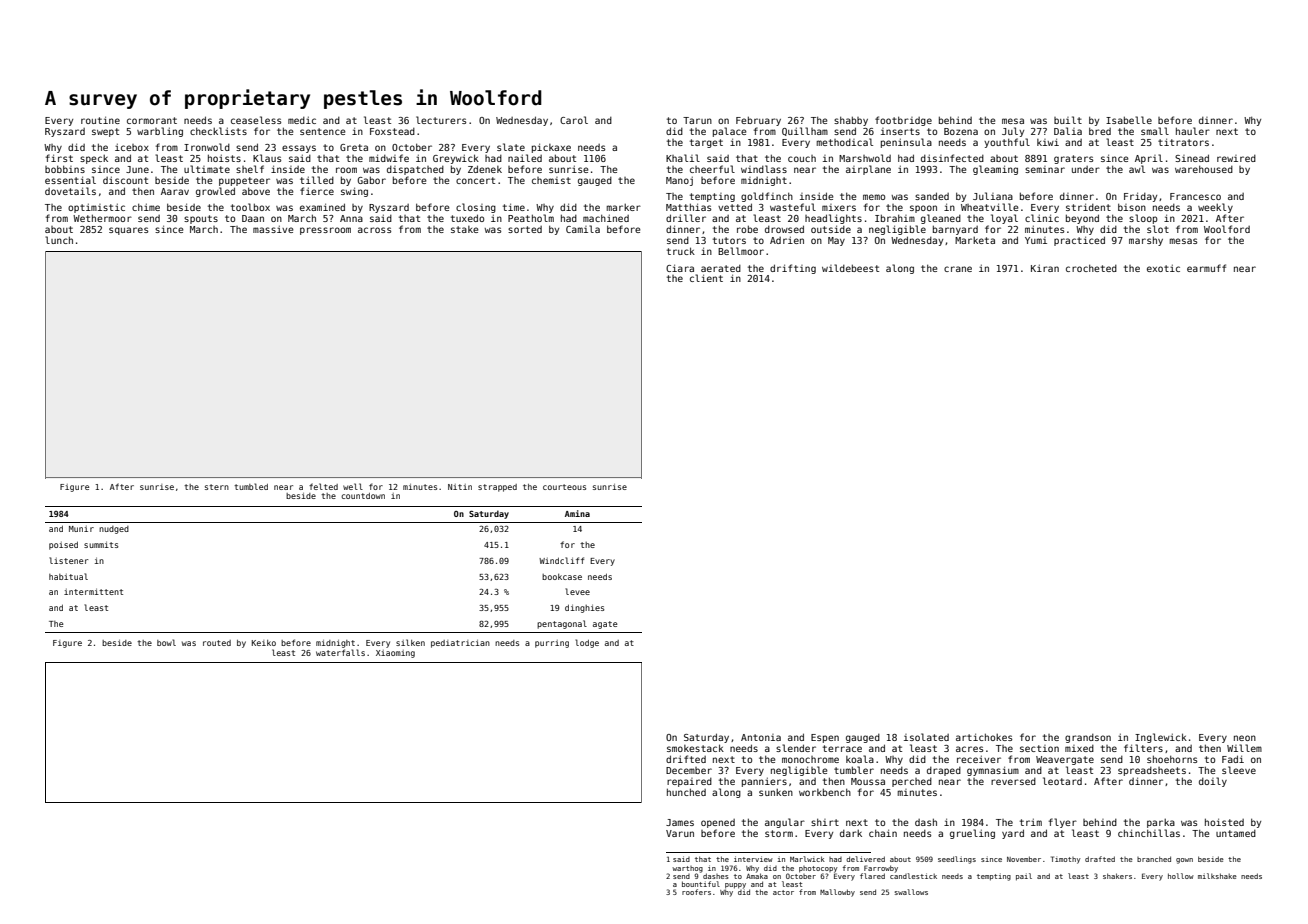 The height and width of the screenshot is (924, 1308). Describe the element at coordinates (1129, 120) in the screenshot. I see `Isabelle` at that location.
